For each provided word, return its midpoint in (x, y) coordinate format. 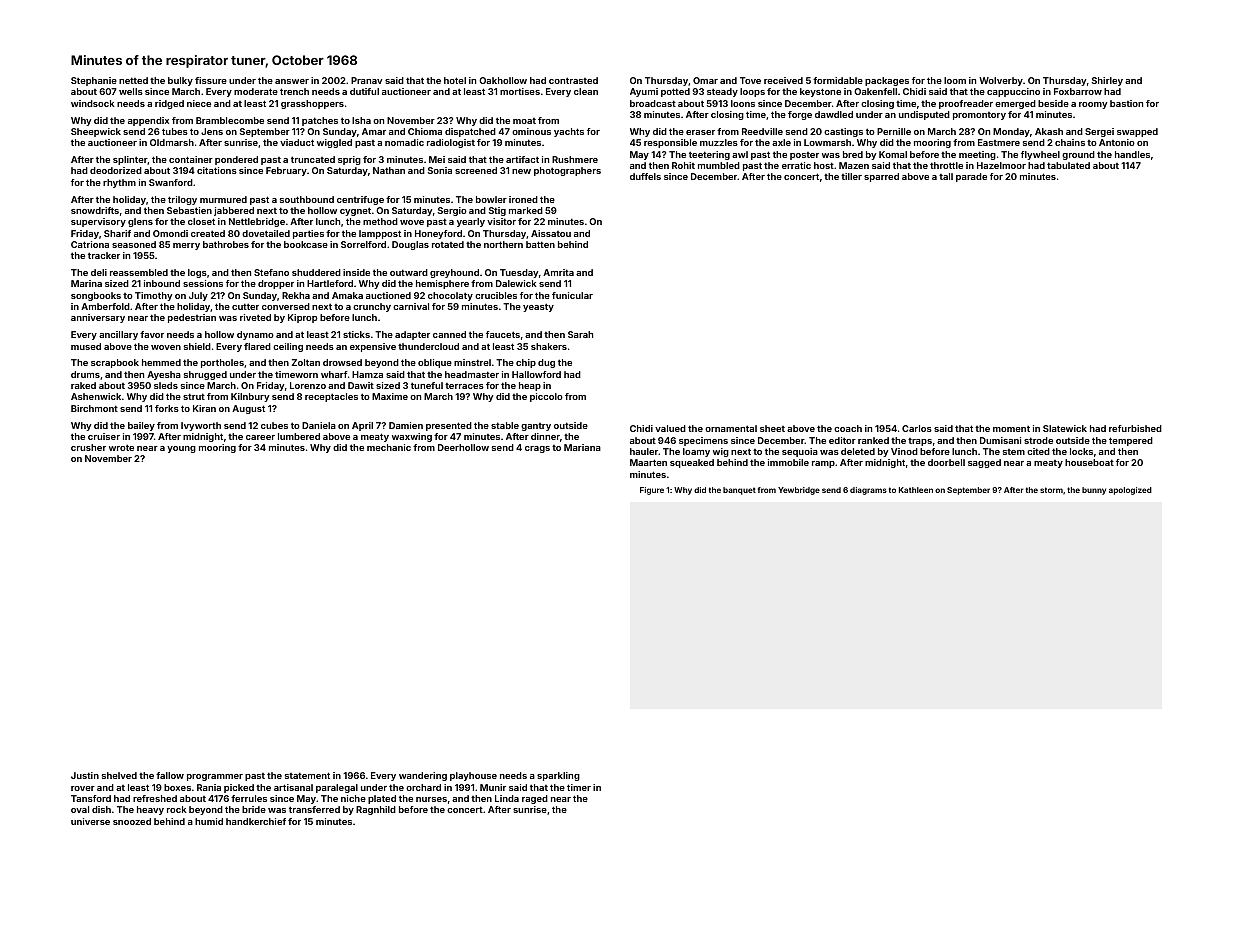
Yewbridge (799, 491)
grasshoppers (312, 104)
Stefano (271, 272)
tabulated (1068, 165)
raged (535, 799)
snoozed (132, 821)
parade (971, 177)
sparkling (558, 776)
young (181, 449)
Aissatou (551, 233)
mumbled (719, 165)
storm (1051, 490)
